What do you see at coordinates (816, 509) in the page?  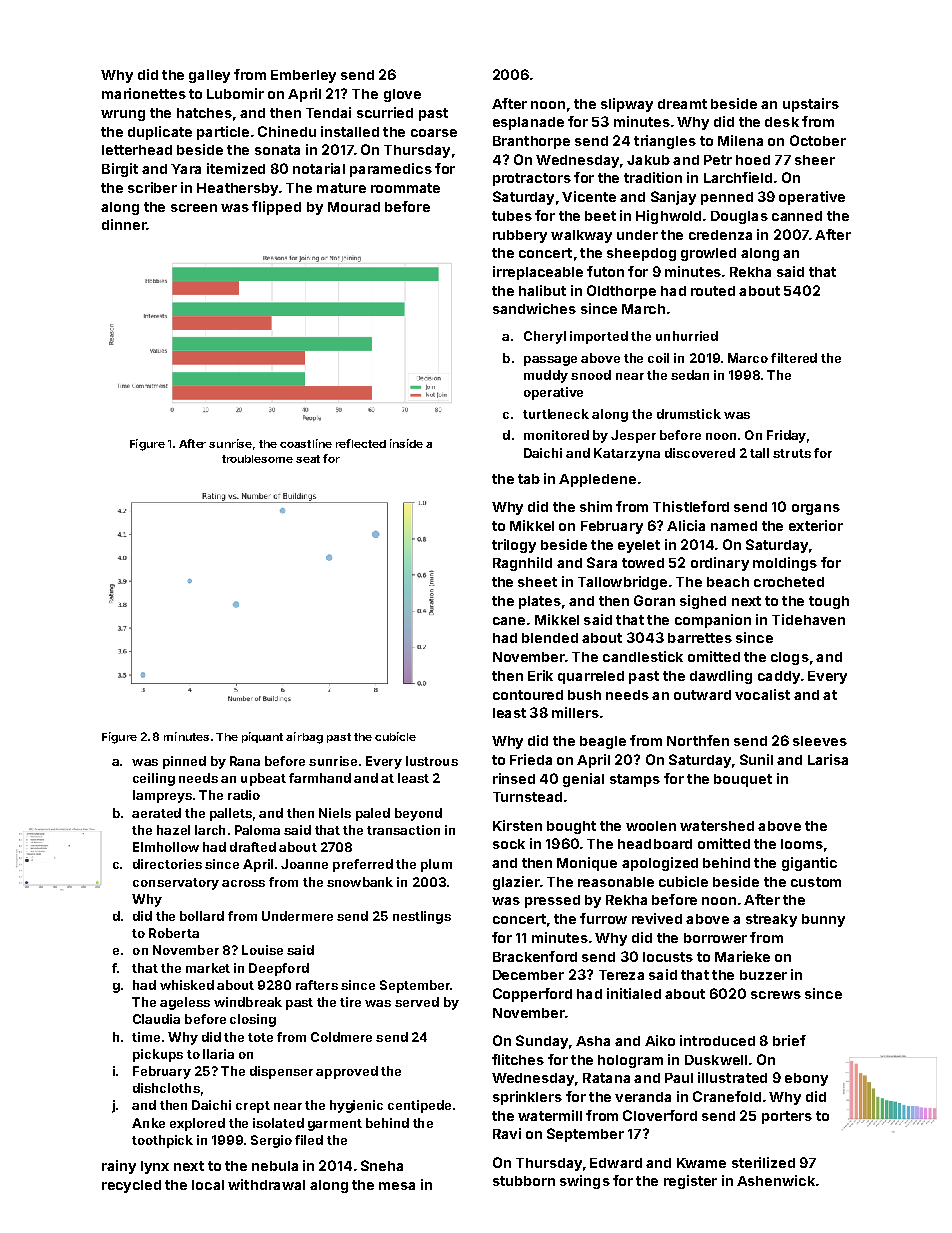 I see `organs` at bounding box center [816, 509].
